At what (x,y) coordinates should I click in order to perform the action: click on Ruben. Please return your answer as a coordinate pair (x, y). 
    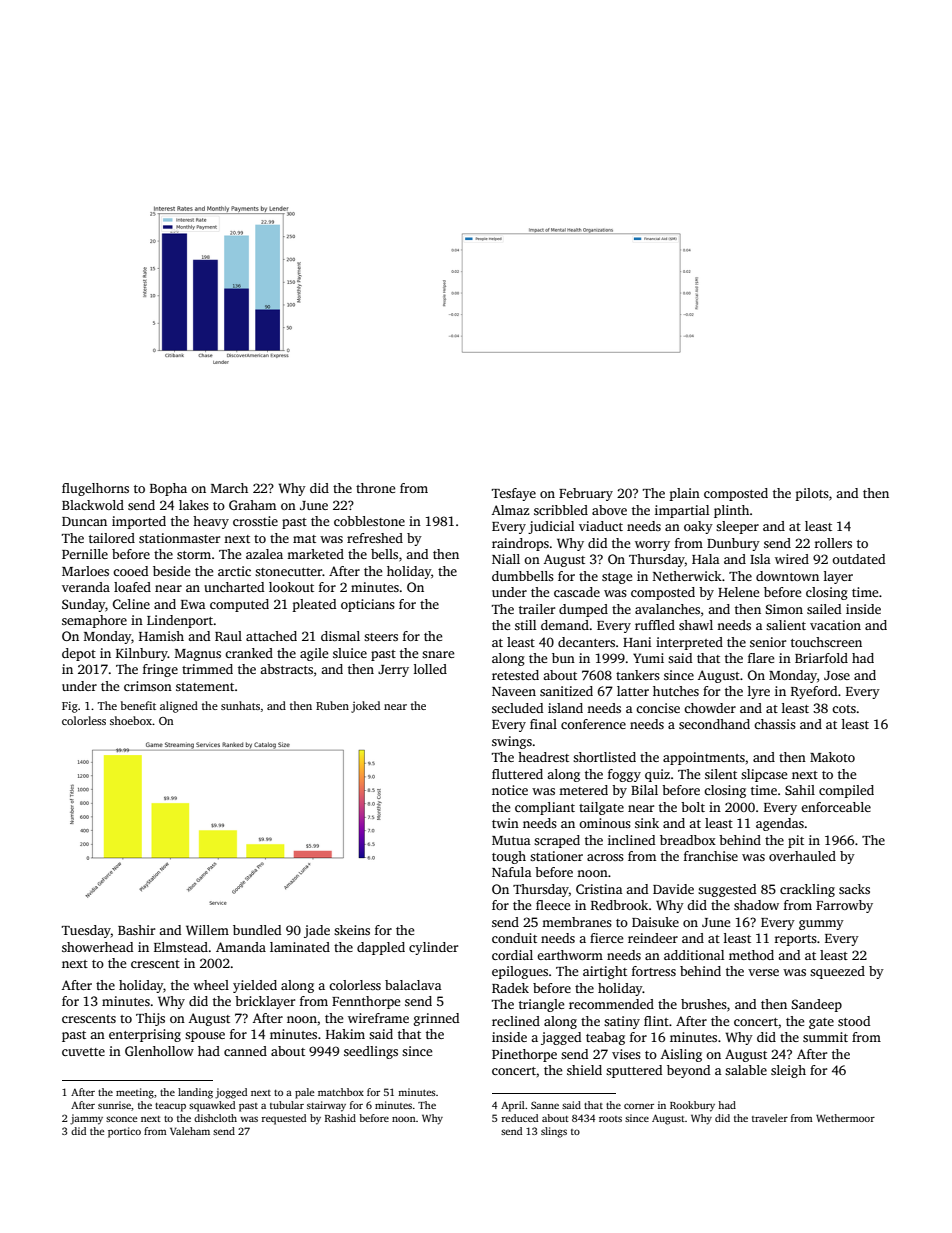
    Looking at the image, I should click on (332, 705).
